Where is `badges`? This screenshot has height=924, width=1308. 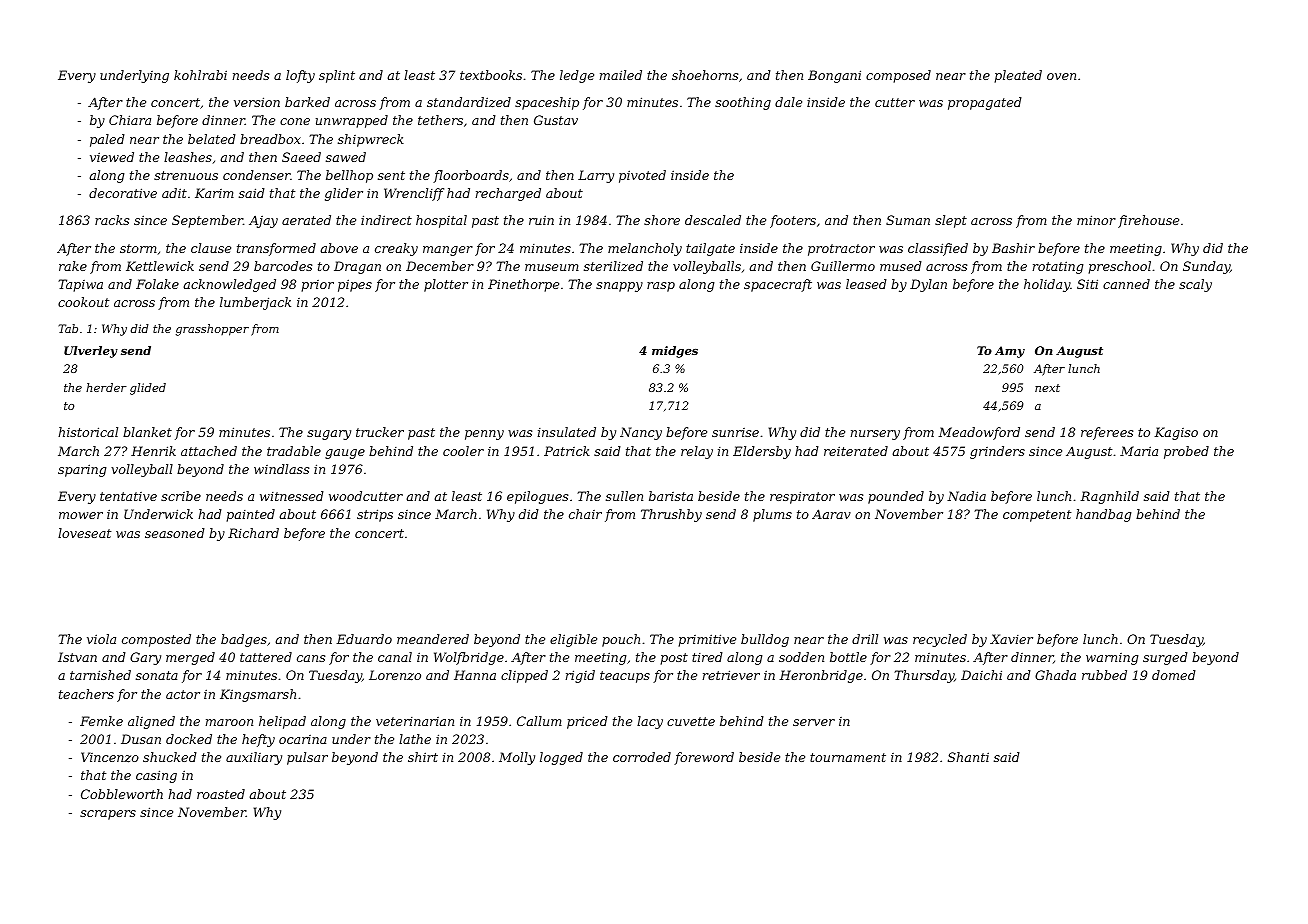
badges is located at coordinates (244, 640).
